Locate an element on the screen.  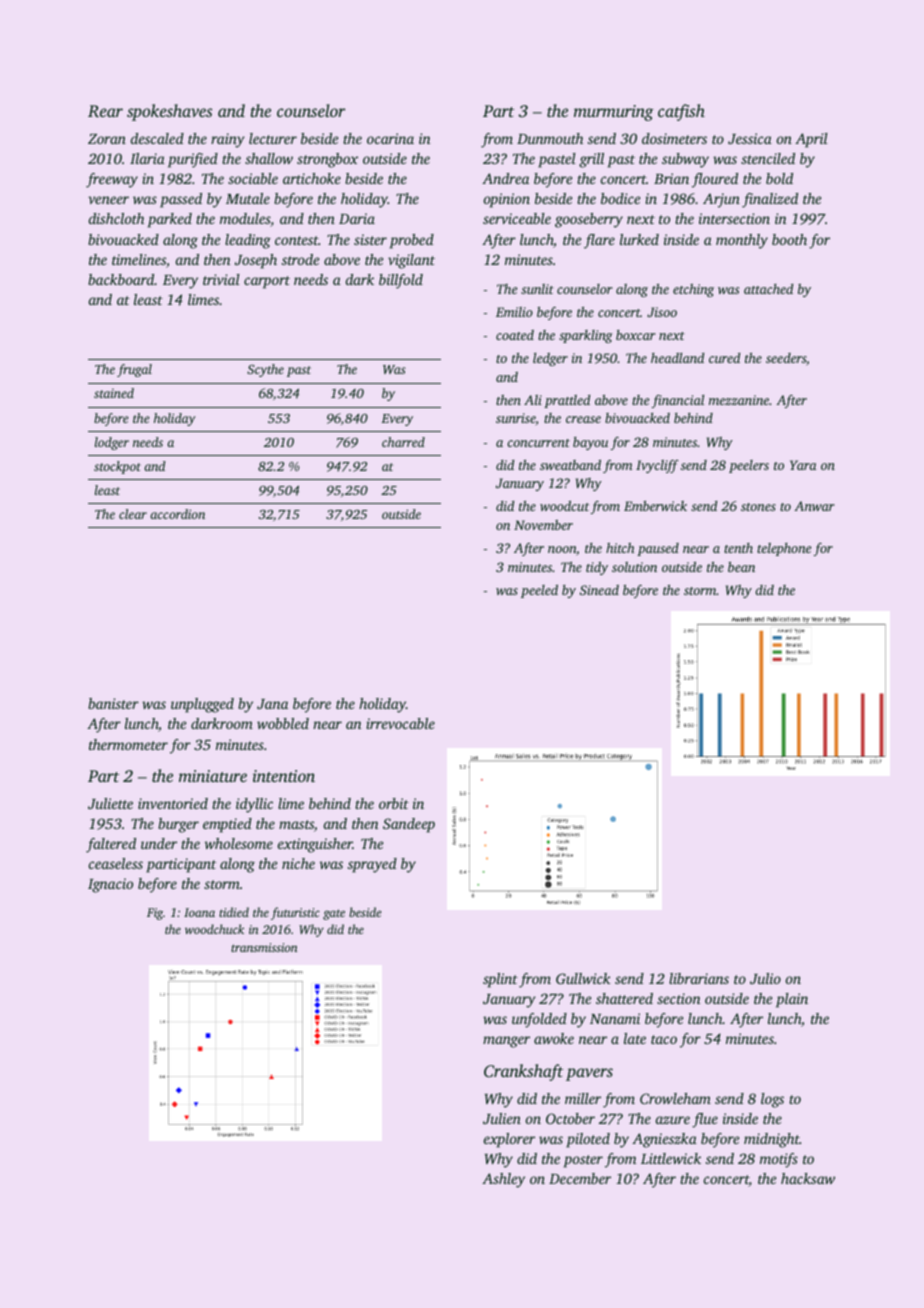
murmuring is located at coordinates (614, 113).
